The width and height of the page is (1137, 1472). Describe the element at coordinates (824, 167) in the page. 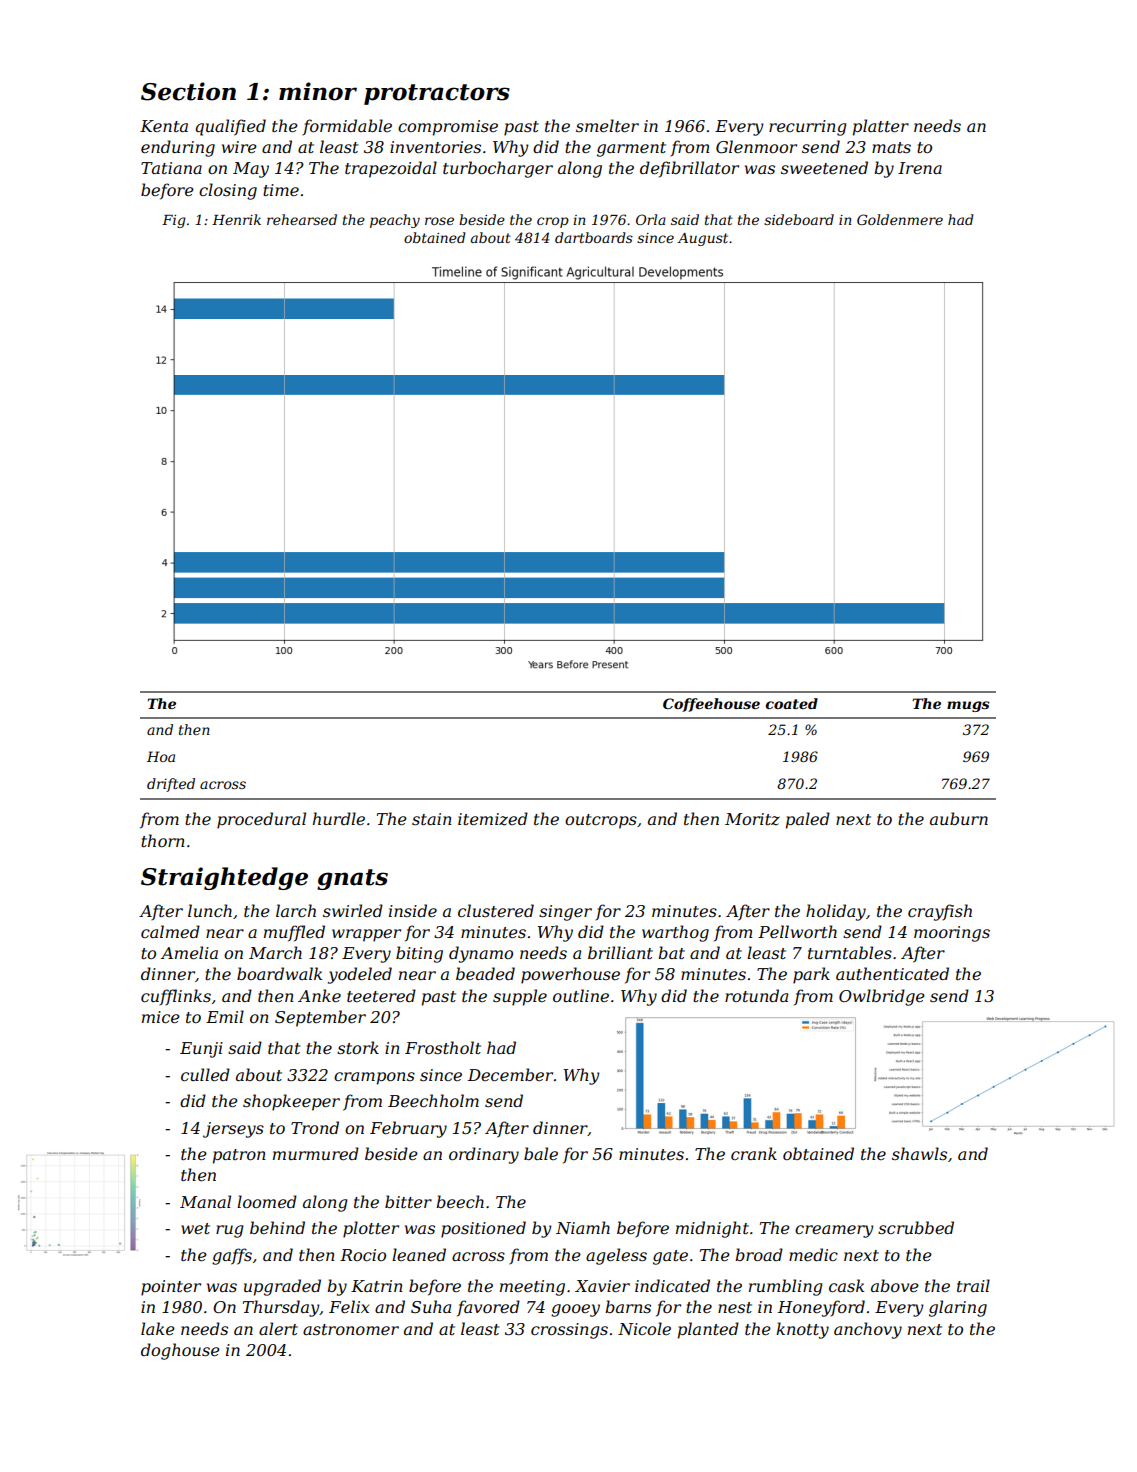

I see `sweetened` at that location.
